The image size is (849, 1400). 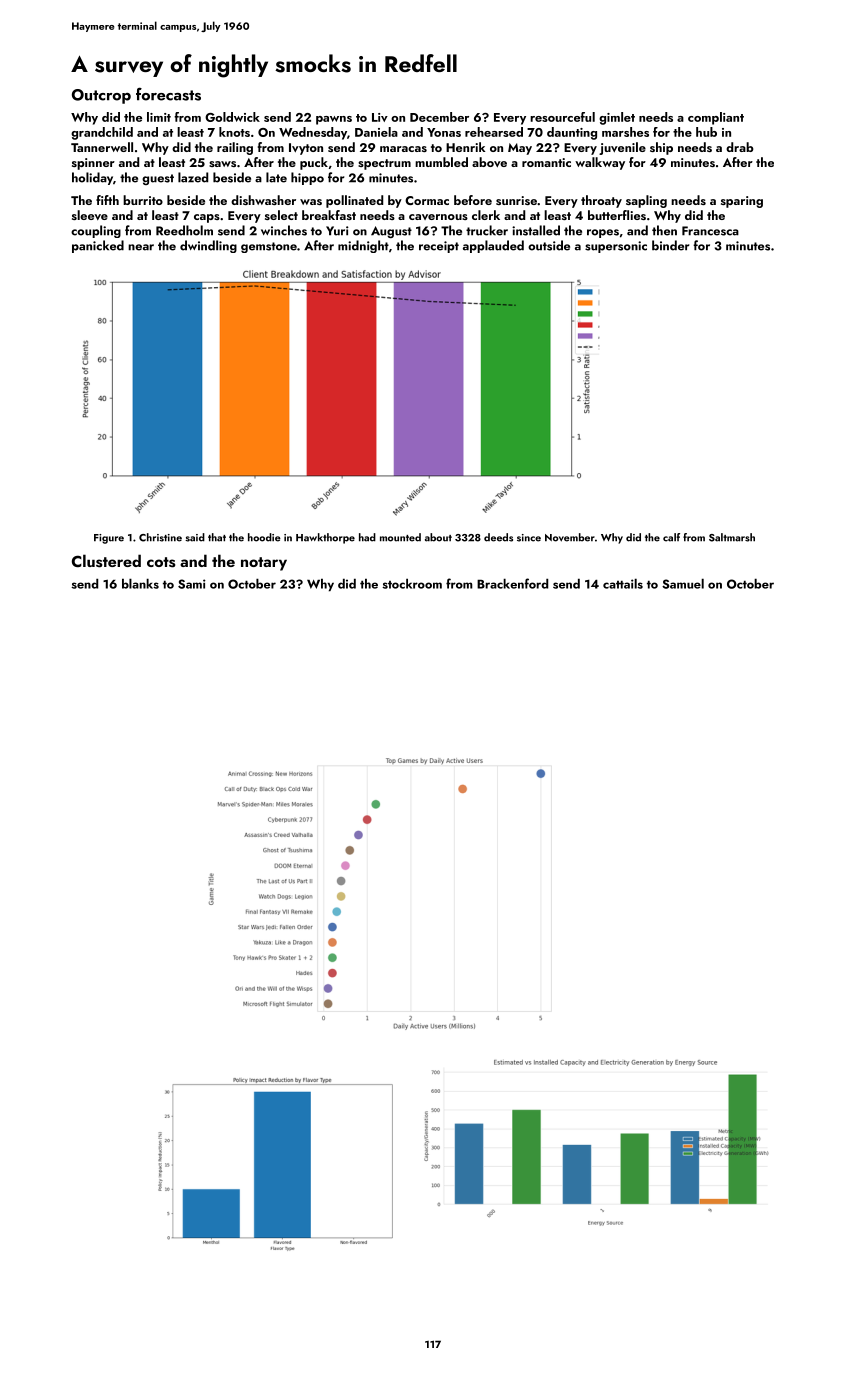 I want to click on applauded, so click(x=493, y=246).
